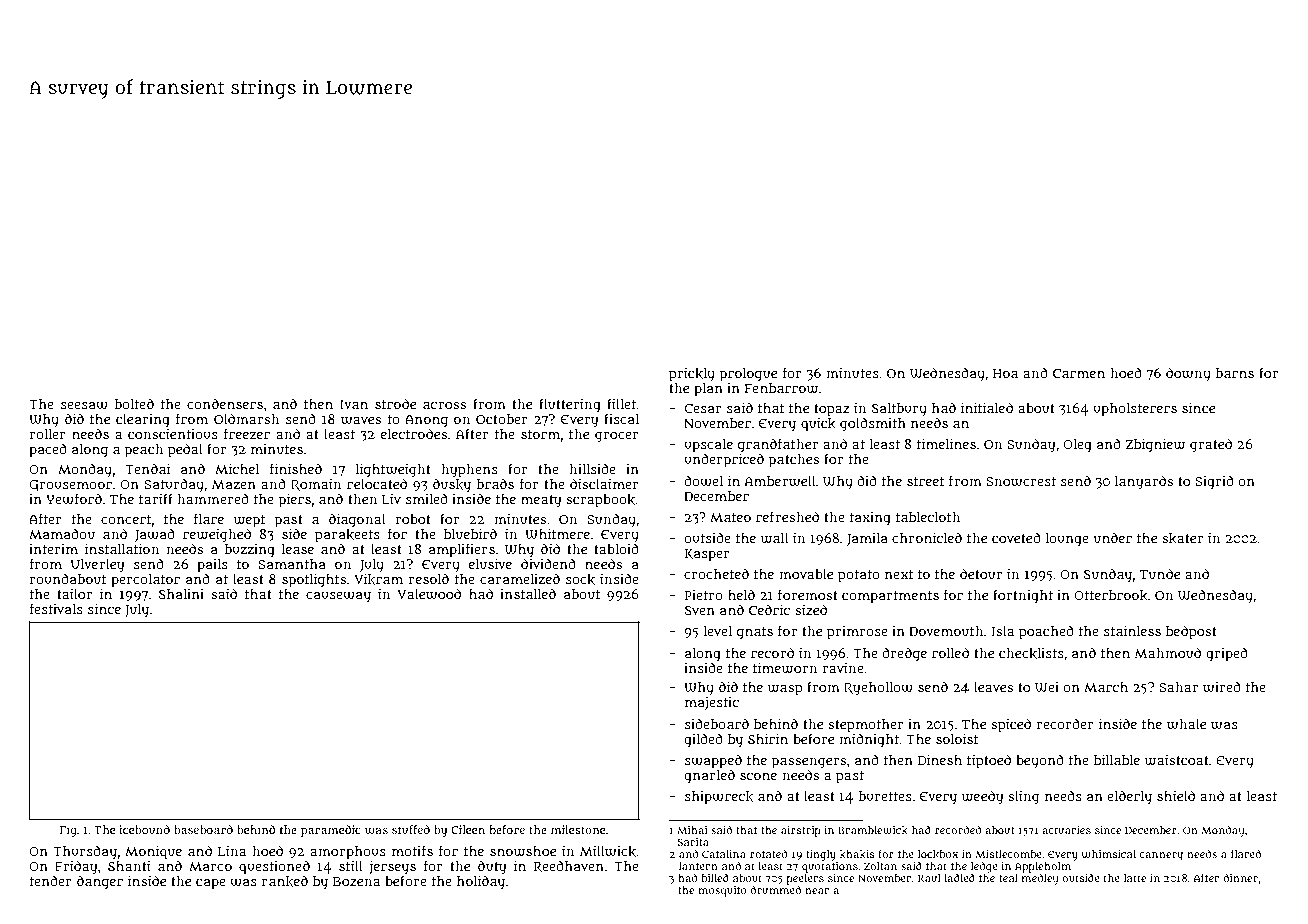  What do you see at coordinates (225, 403) in the document?
I see `condensers` at bounding box center [225, 403].
